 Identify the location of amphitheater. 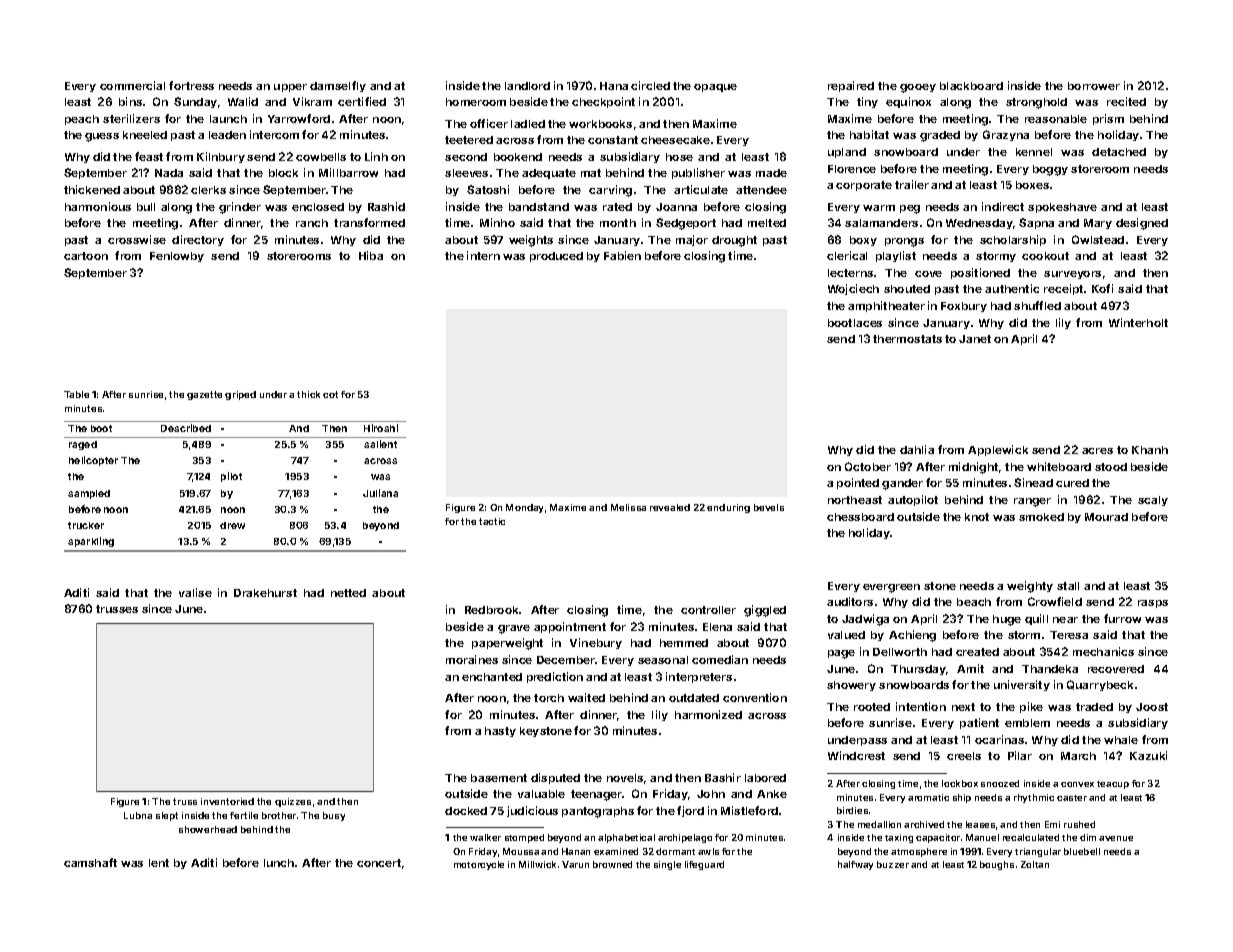
(886, 306).
